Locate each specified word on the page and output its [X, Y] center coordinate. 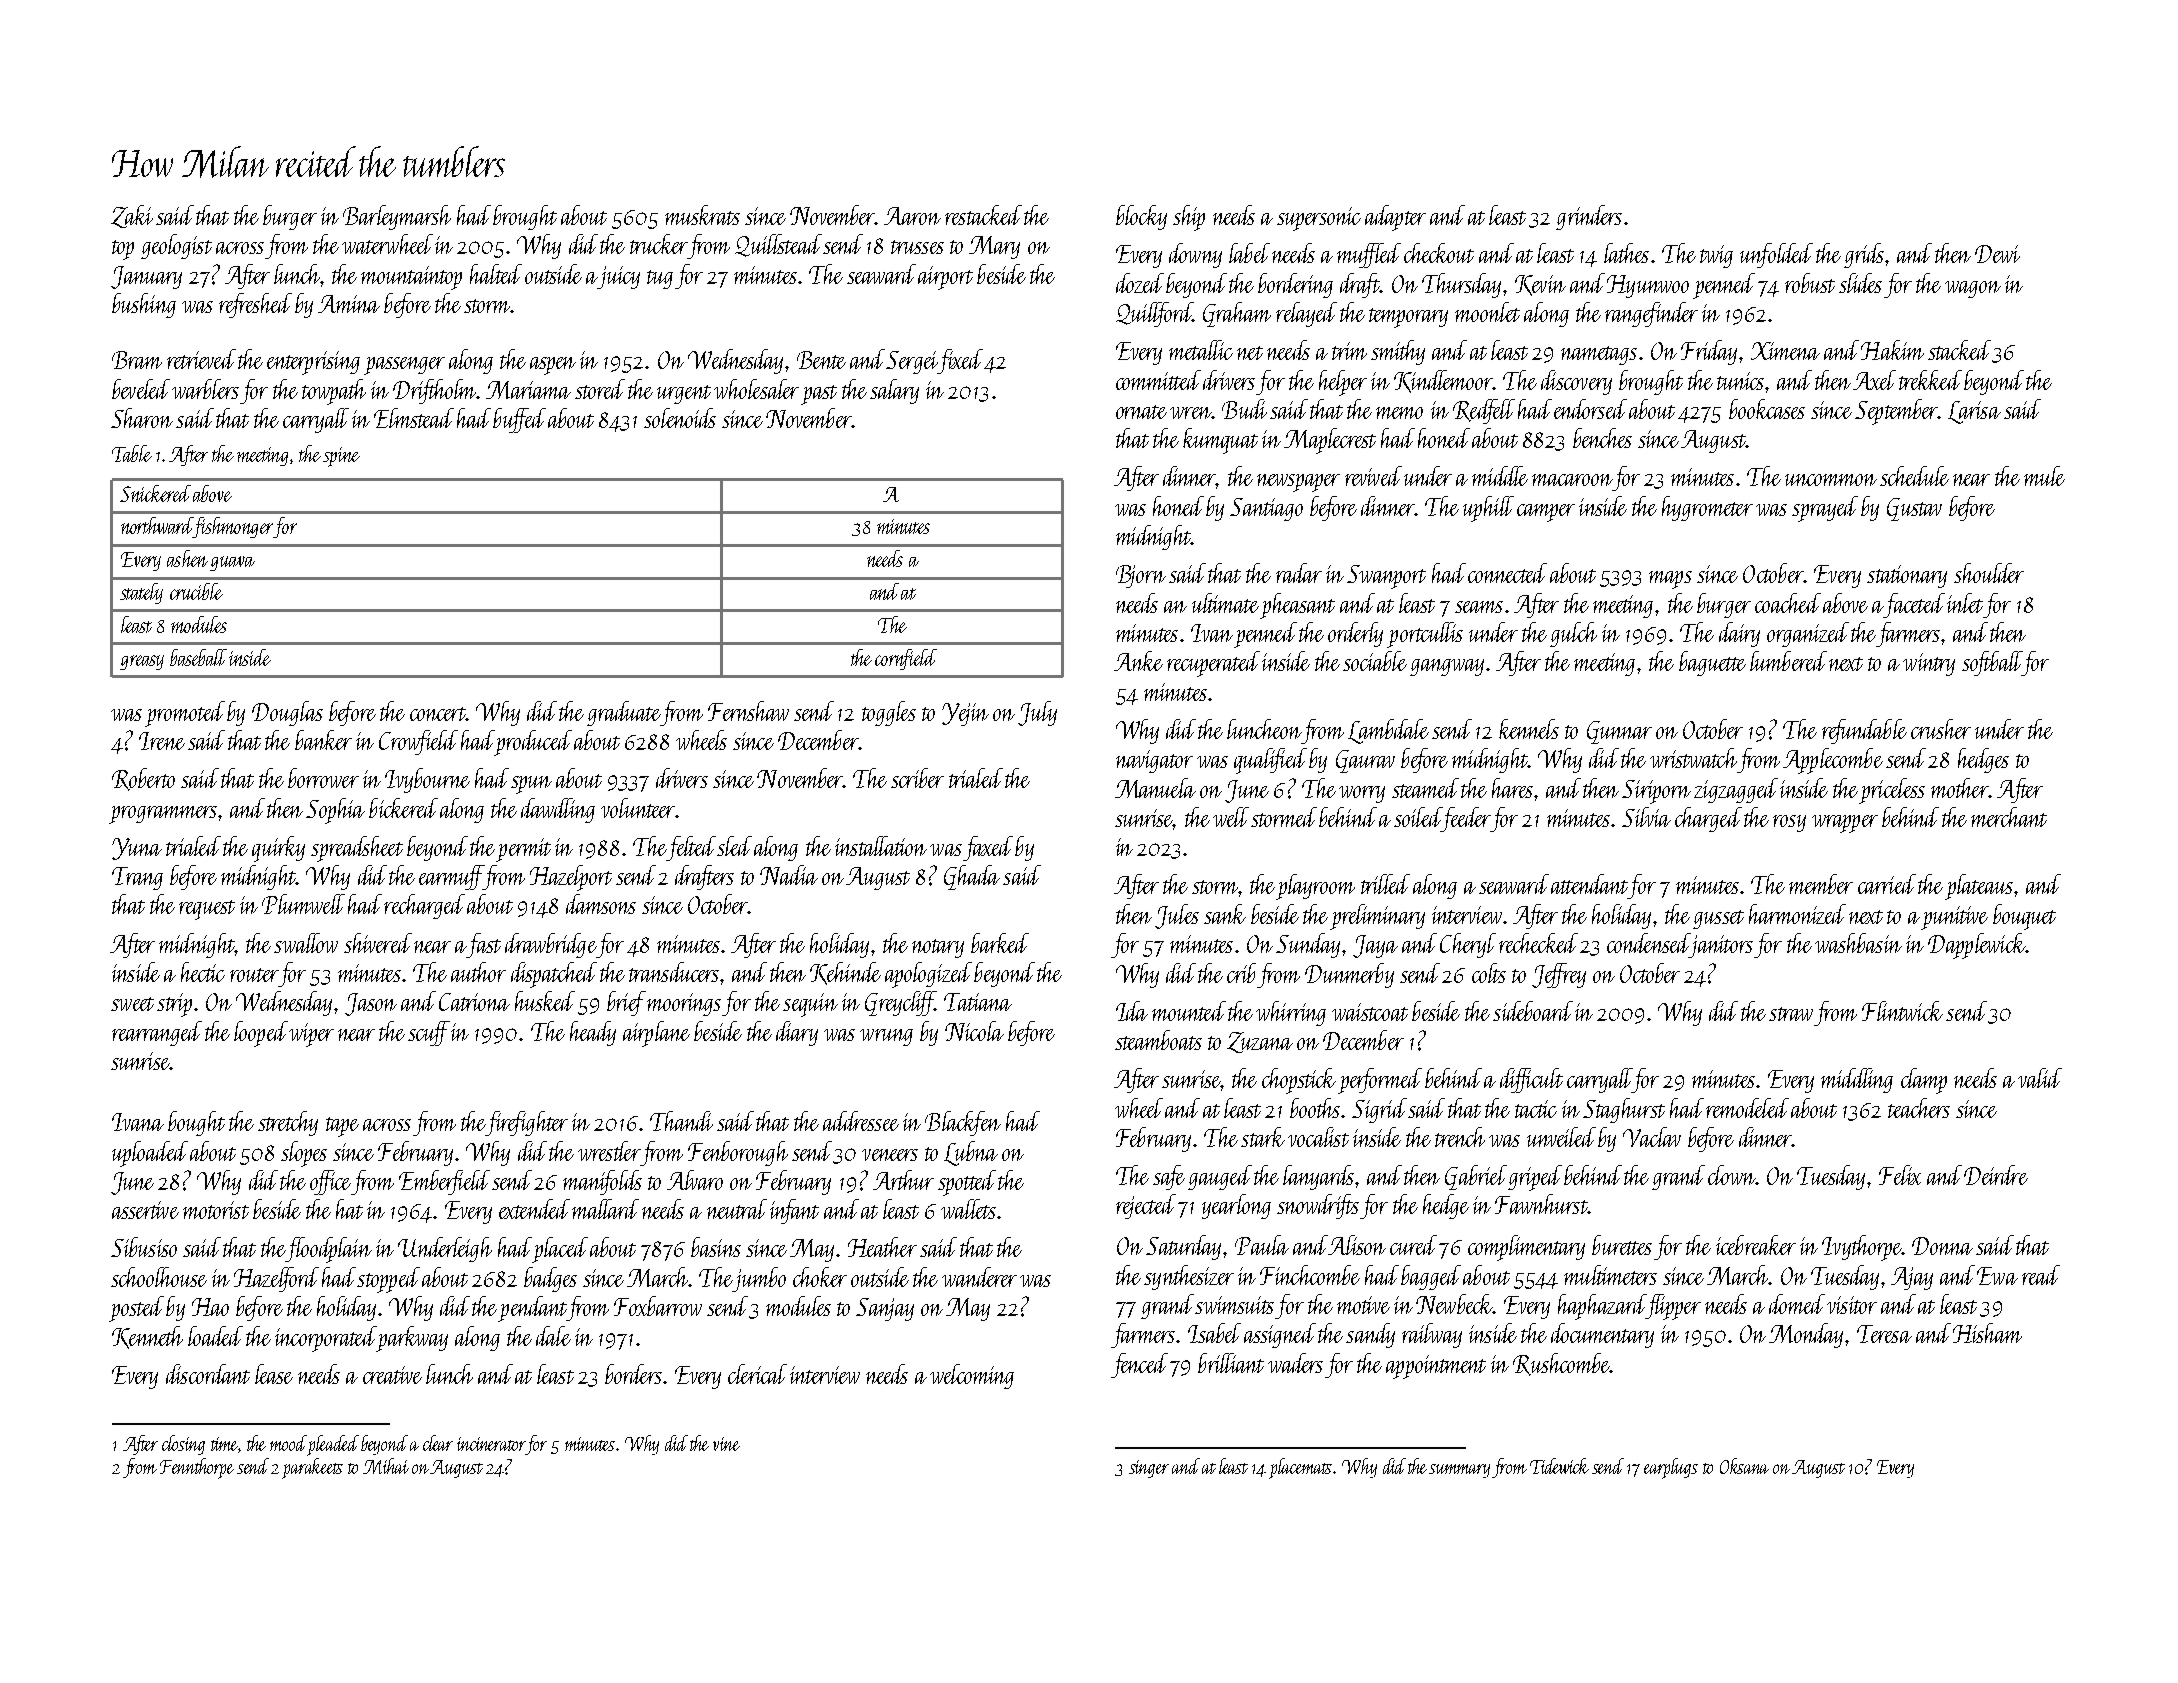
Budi [1244, 409]
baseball [198, 657]
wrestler [609, 1151]
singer [1149, 1469]
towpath [334, 392]
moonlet [1487, 312]
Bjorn [1141, 576]
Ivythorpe [1862, 1248]
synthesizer [1189, 1277]
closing [183, 1445]
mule [2044, 476]
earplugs [1671, 1468]
